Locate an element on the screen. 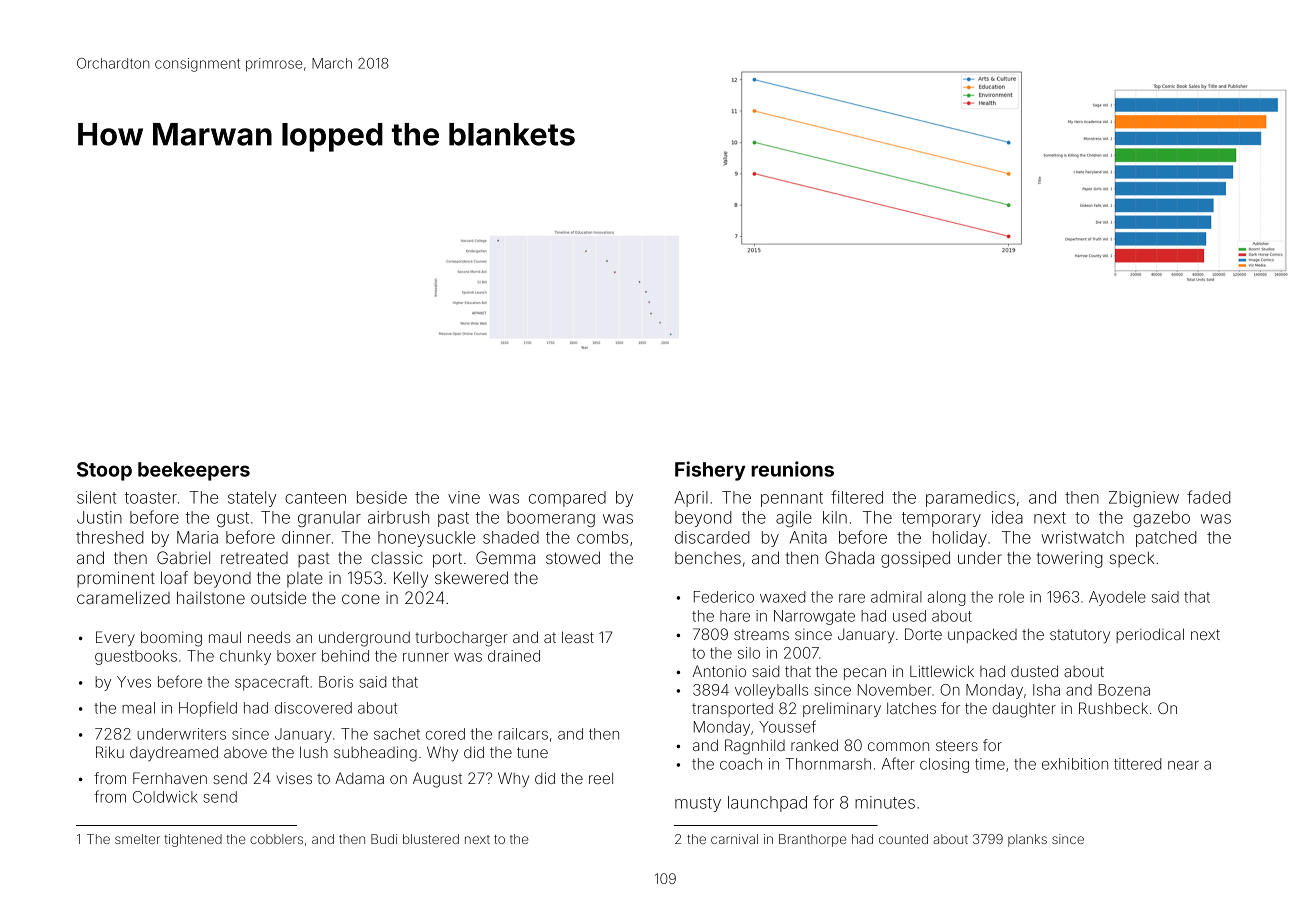  blustered is located at coordinates (431, 839).
